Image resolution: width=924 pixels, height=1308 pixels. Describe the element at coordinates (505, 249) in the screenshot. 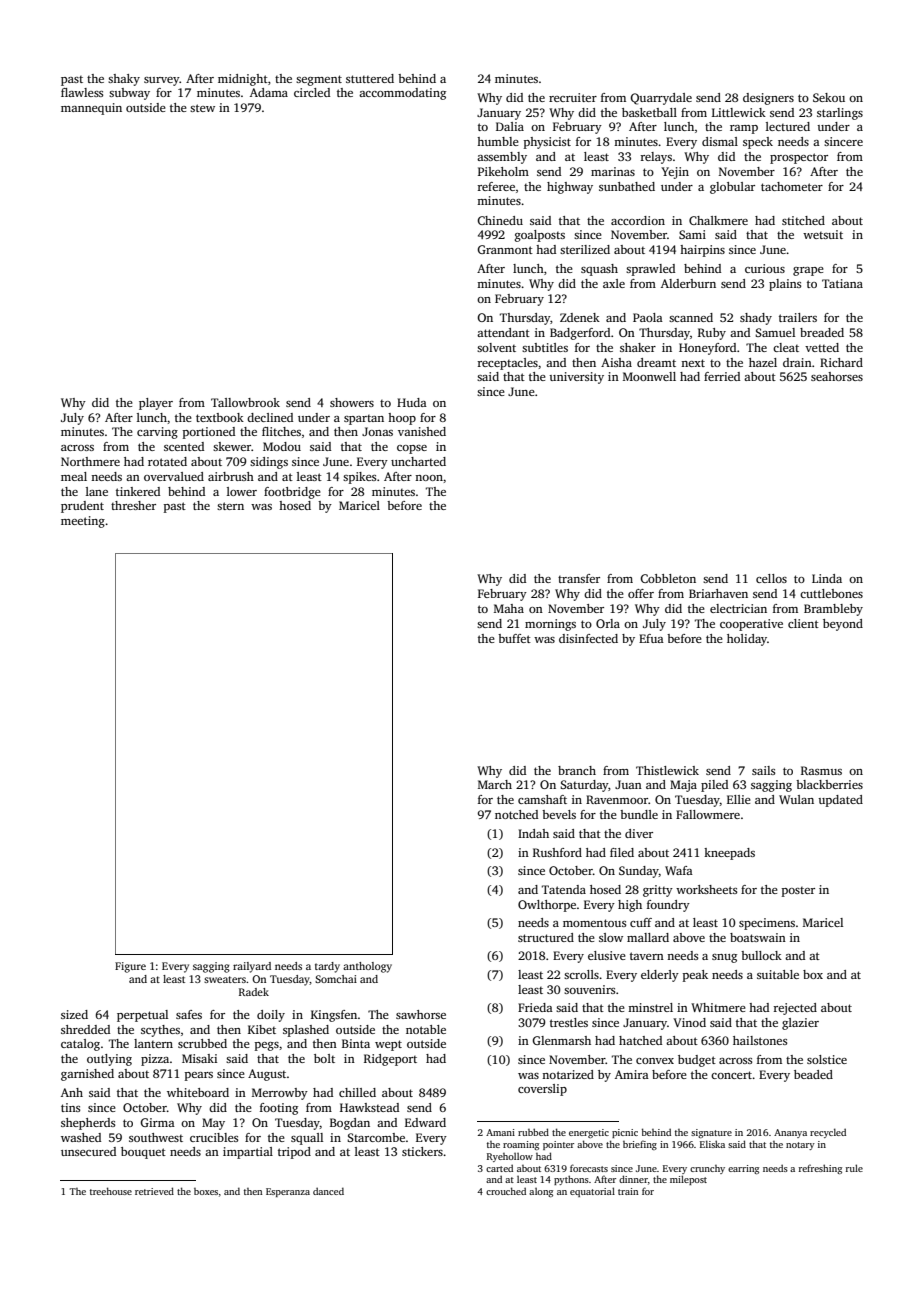

I see `Granmont` at that location.
